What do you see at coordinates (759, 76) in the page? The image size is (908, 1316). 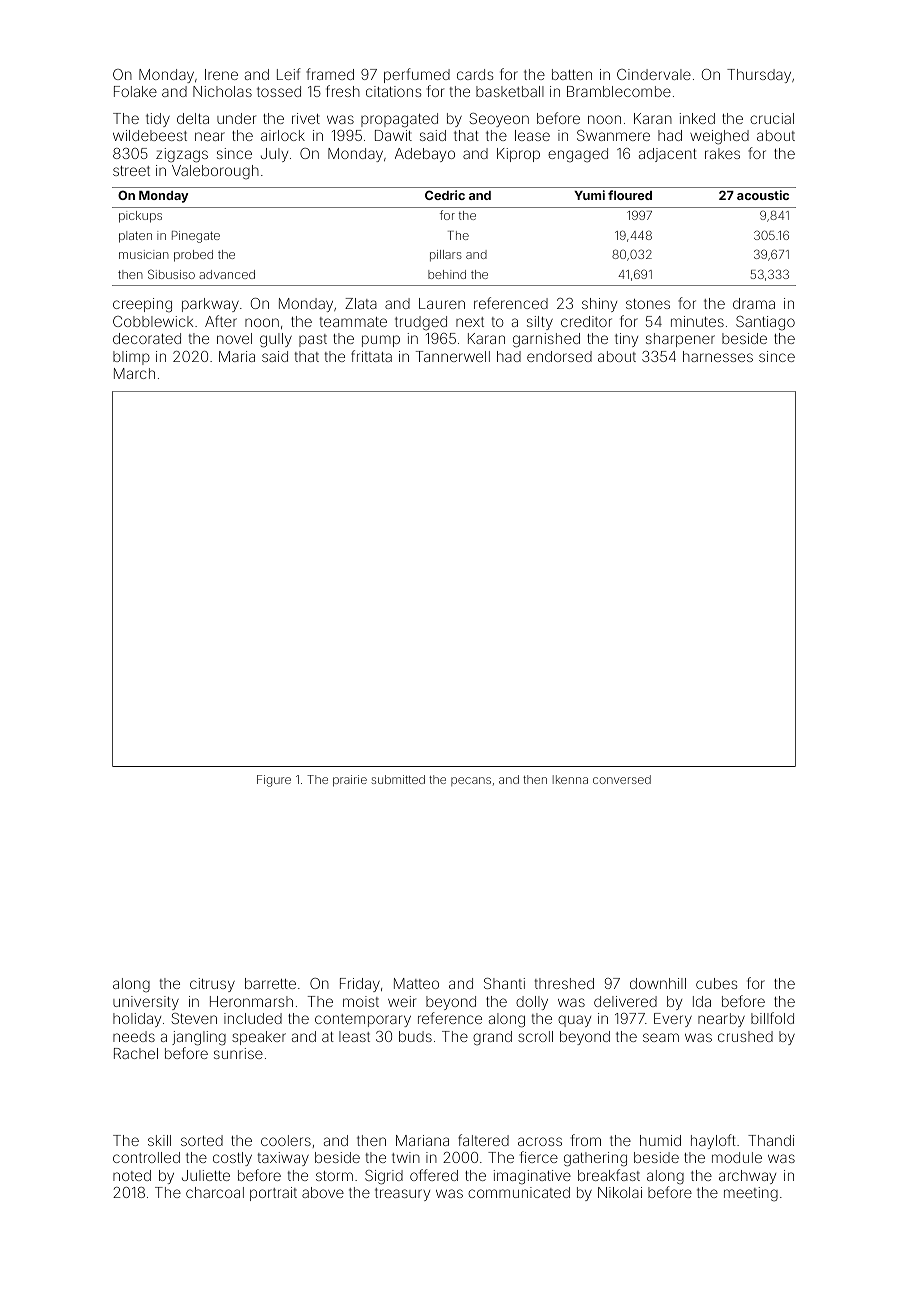 I see `Thursday` at bounding box center [759, 76].
